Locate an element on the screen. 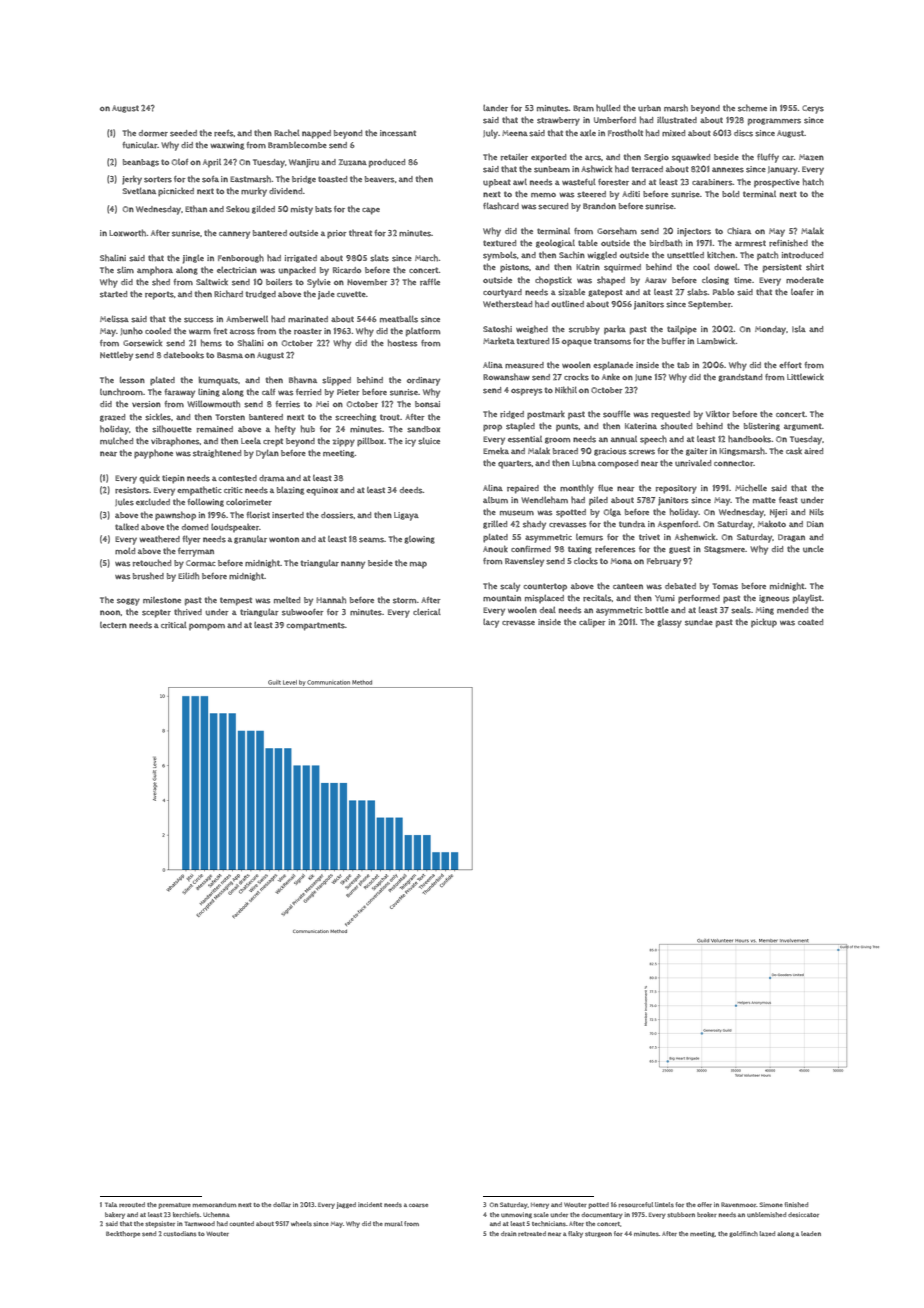  sofa is located at coordinates (210, 179).
